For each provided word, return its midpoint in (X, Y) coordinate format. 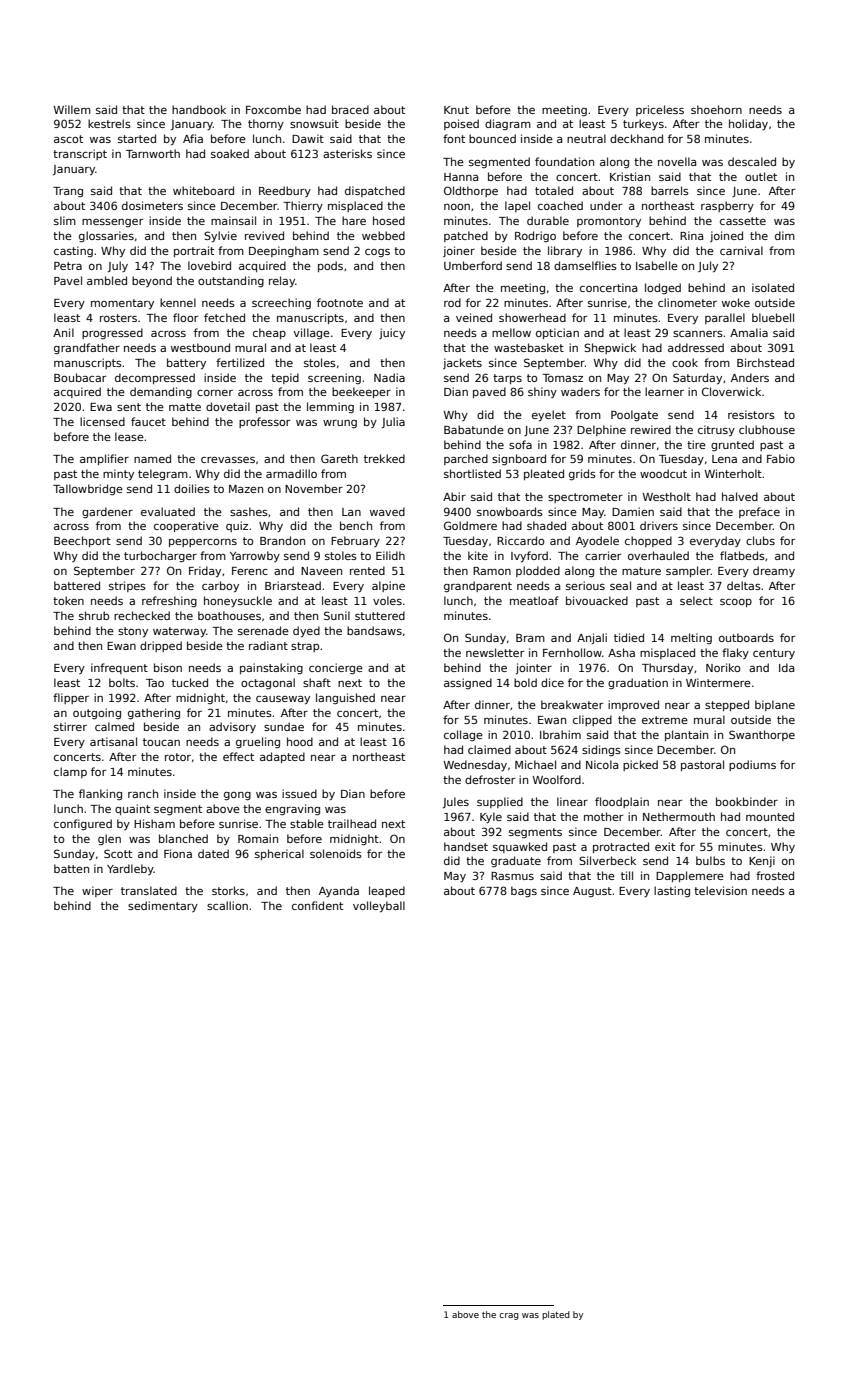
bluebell (773, 317)
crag (509, 1316)
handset (466, 846)
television (720, 890)
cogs (377, 253)
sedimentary (163, 906)
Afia (193, 138)
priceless (660, 110)
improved (633, 705)
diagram (508, 124)
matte (185, 407)
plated (556, 1315)
